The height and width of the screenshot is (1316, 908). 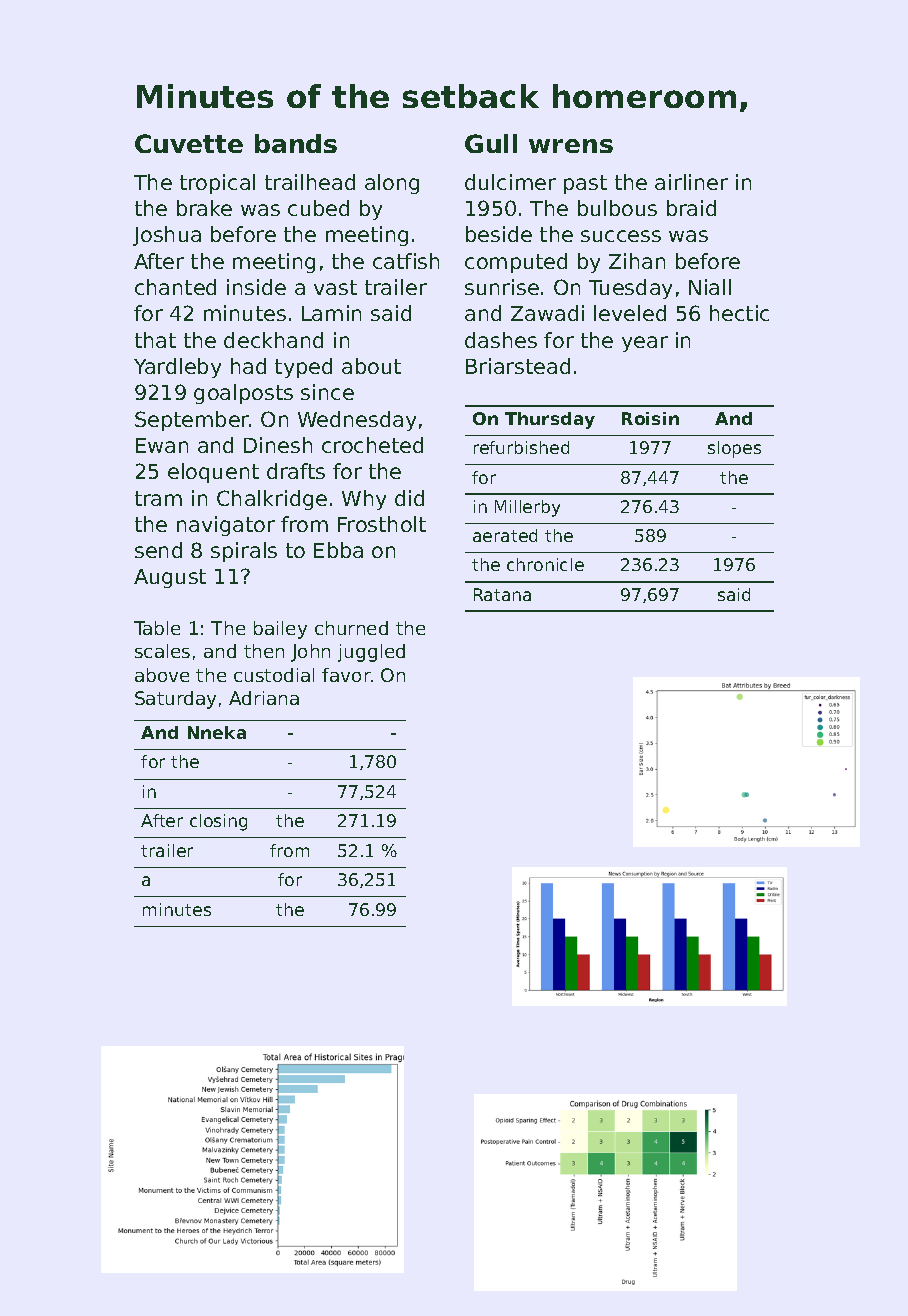 I want to click on sunrise, so click(x=502, y=287).
